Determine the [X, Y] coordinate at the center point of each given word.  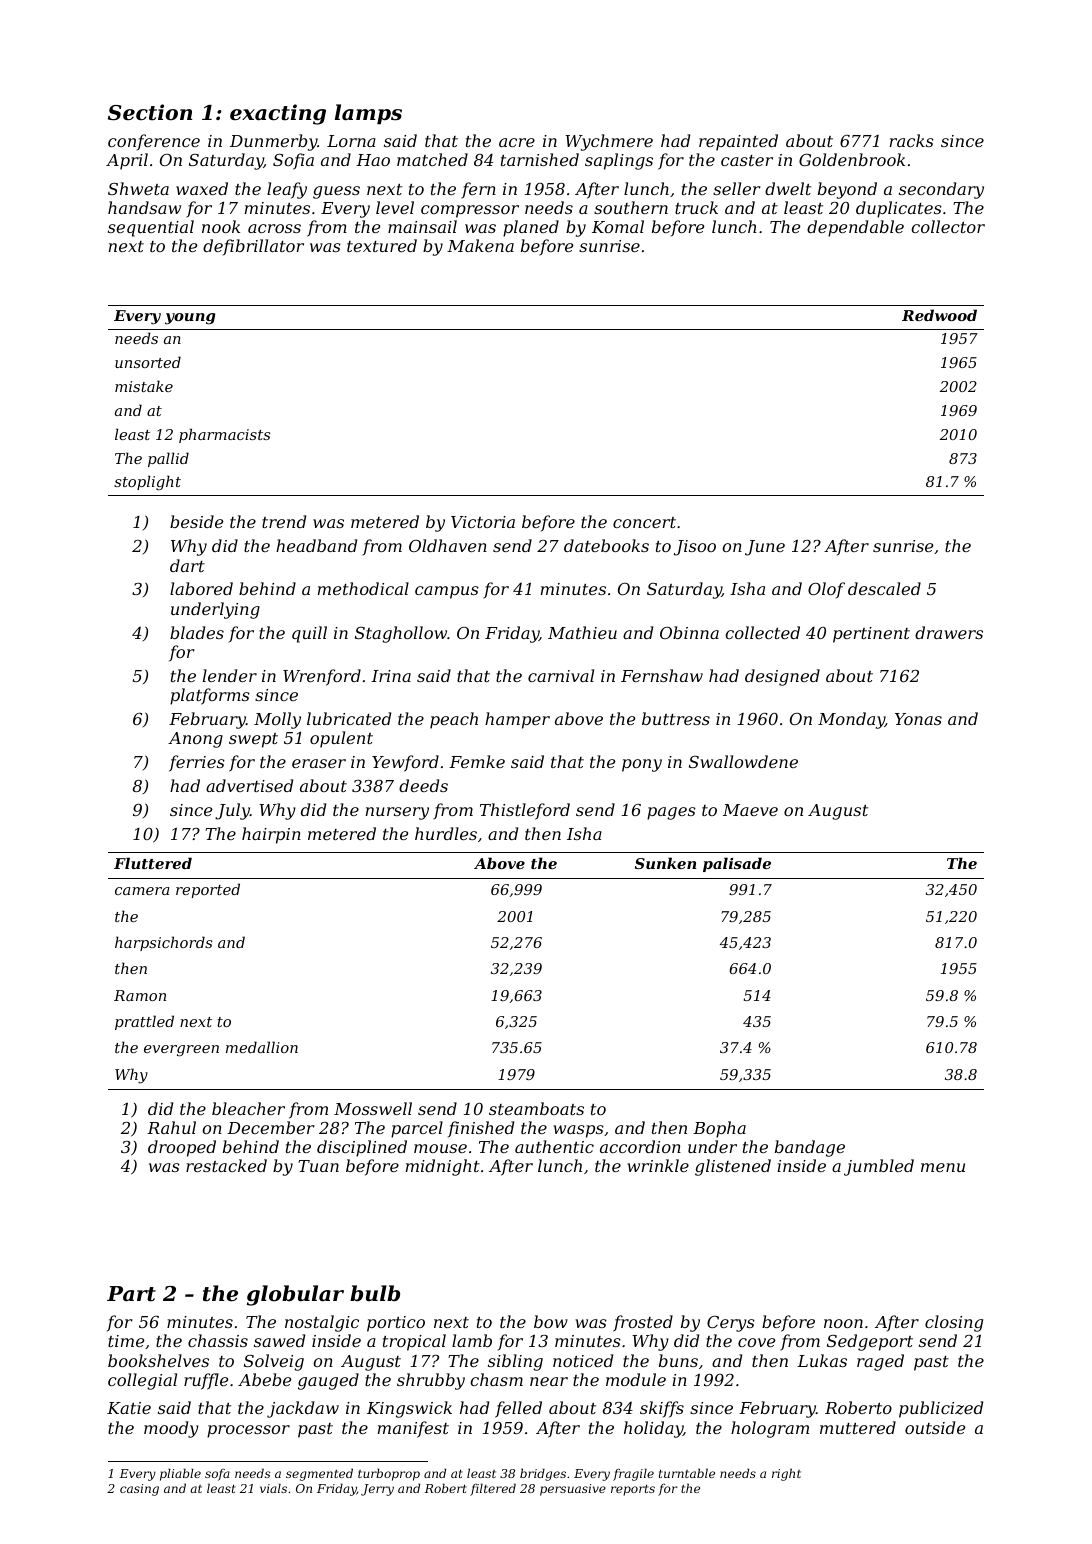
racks [912, 140]
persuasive [573, 1490]
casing [139, 1490]
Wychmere [609, 142]
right [786, 1474]
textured [382, 245]
